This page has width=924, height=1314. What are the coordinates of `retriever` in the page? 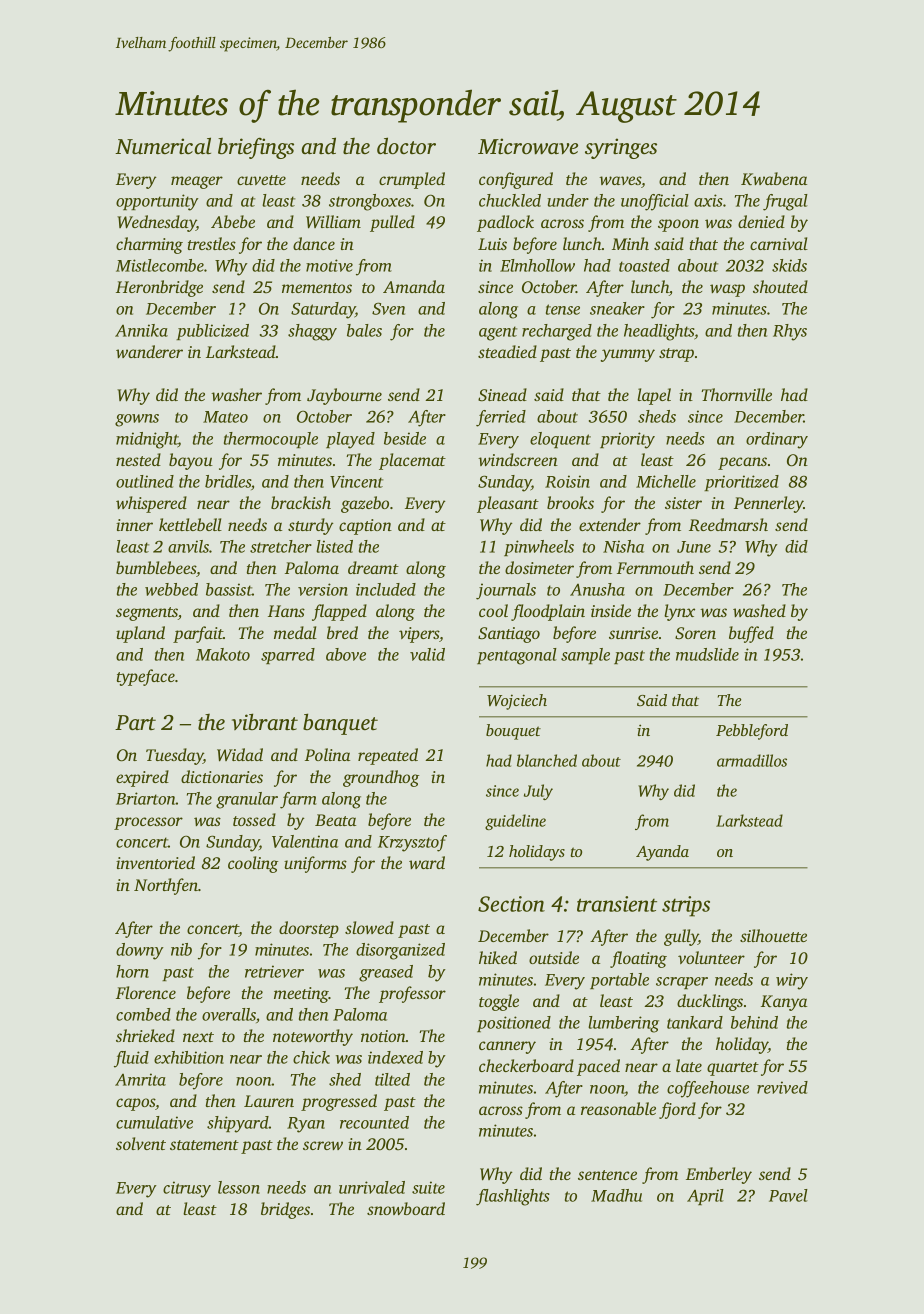 It's located at (274, 971).
